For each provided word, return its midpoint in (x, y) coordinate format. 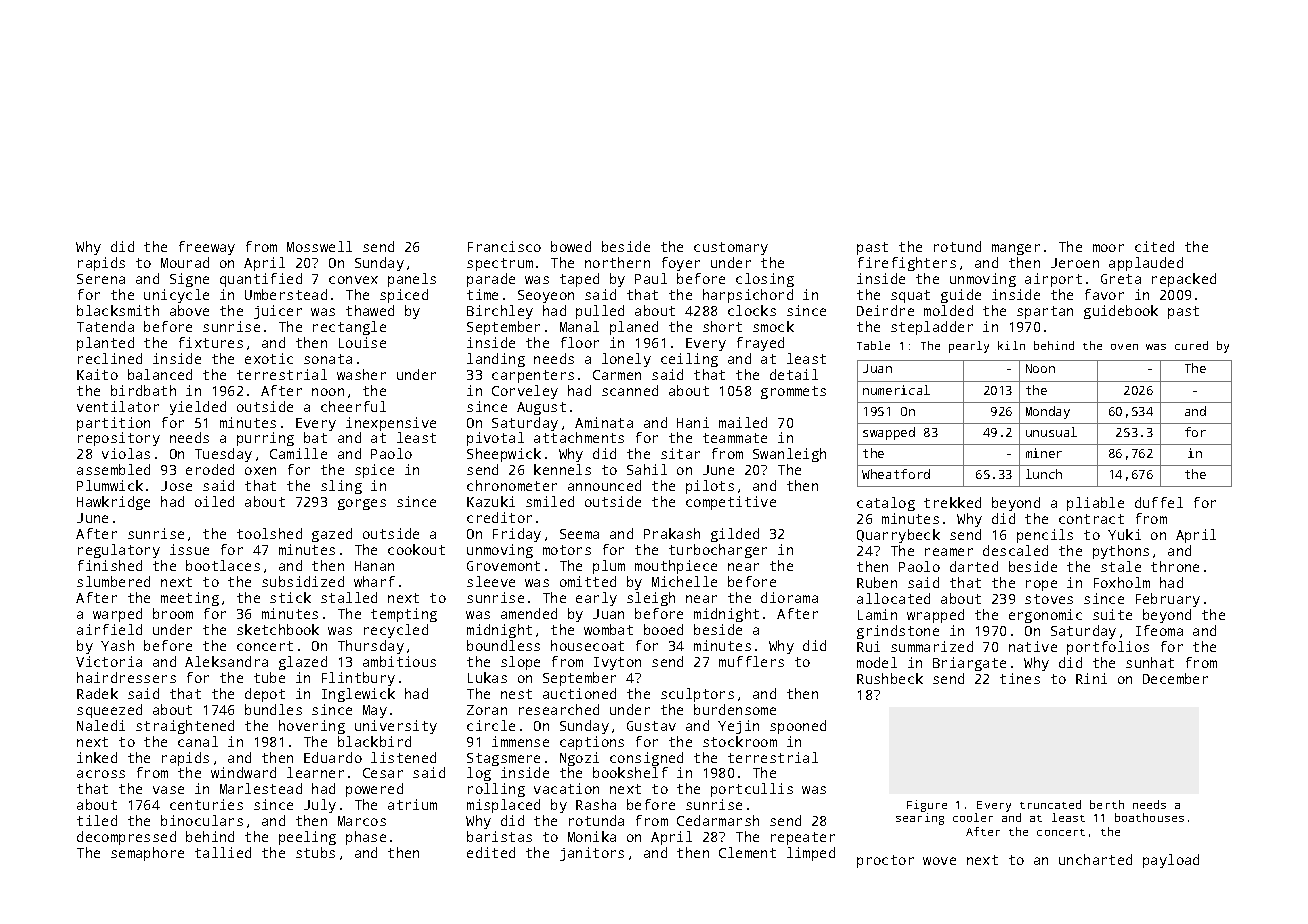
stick (290, 597)
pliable (1095, 504)
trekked (952, 502)
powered (374, 790)
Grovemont (503, 566)
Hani (693, 422)
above (189, 310)
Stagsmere (503, 759)
